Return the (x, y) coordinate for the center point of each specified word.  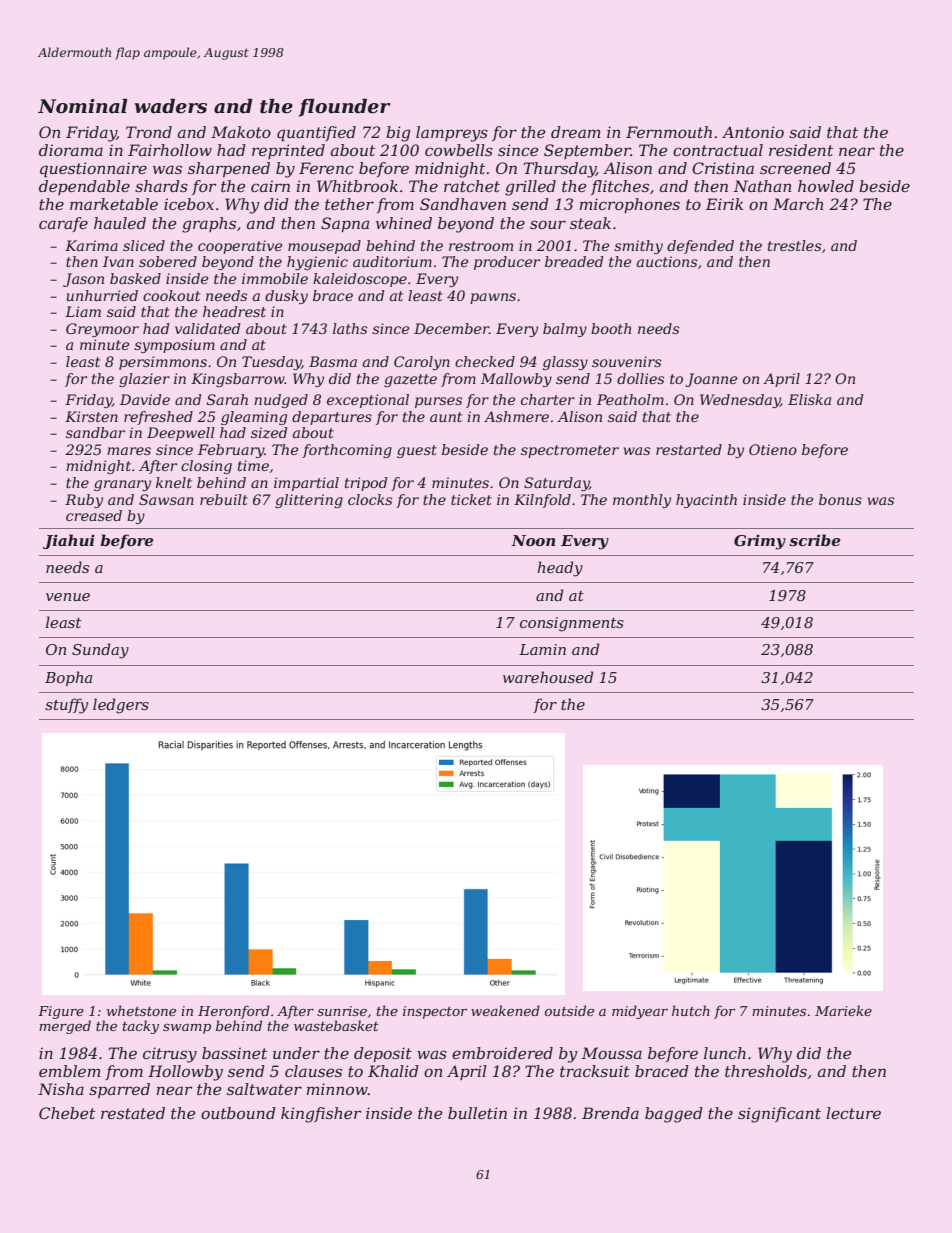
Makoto (241, 132)
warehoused (548, 677)
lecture (853, 1113)
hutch (691, 1010)
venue (68, 597)
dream (576, 132)
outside (569, 1010)
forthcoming (347, 451)
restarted (689, 449)
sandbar (95, 432)
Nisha (61, 1089)
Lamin (542, 649)
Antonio (753, 132)
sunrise (342, 1011)
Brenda (610, 1113)
